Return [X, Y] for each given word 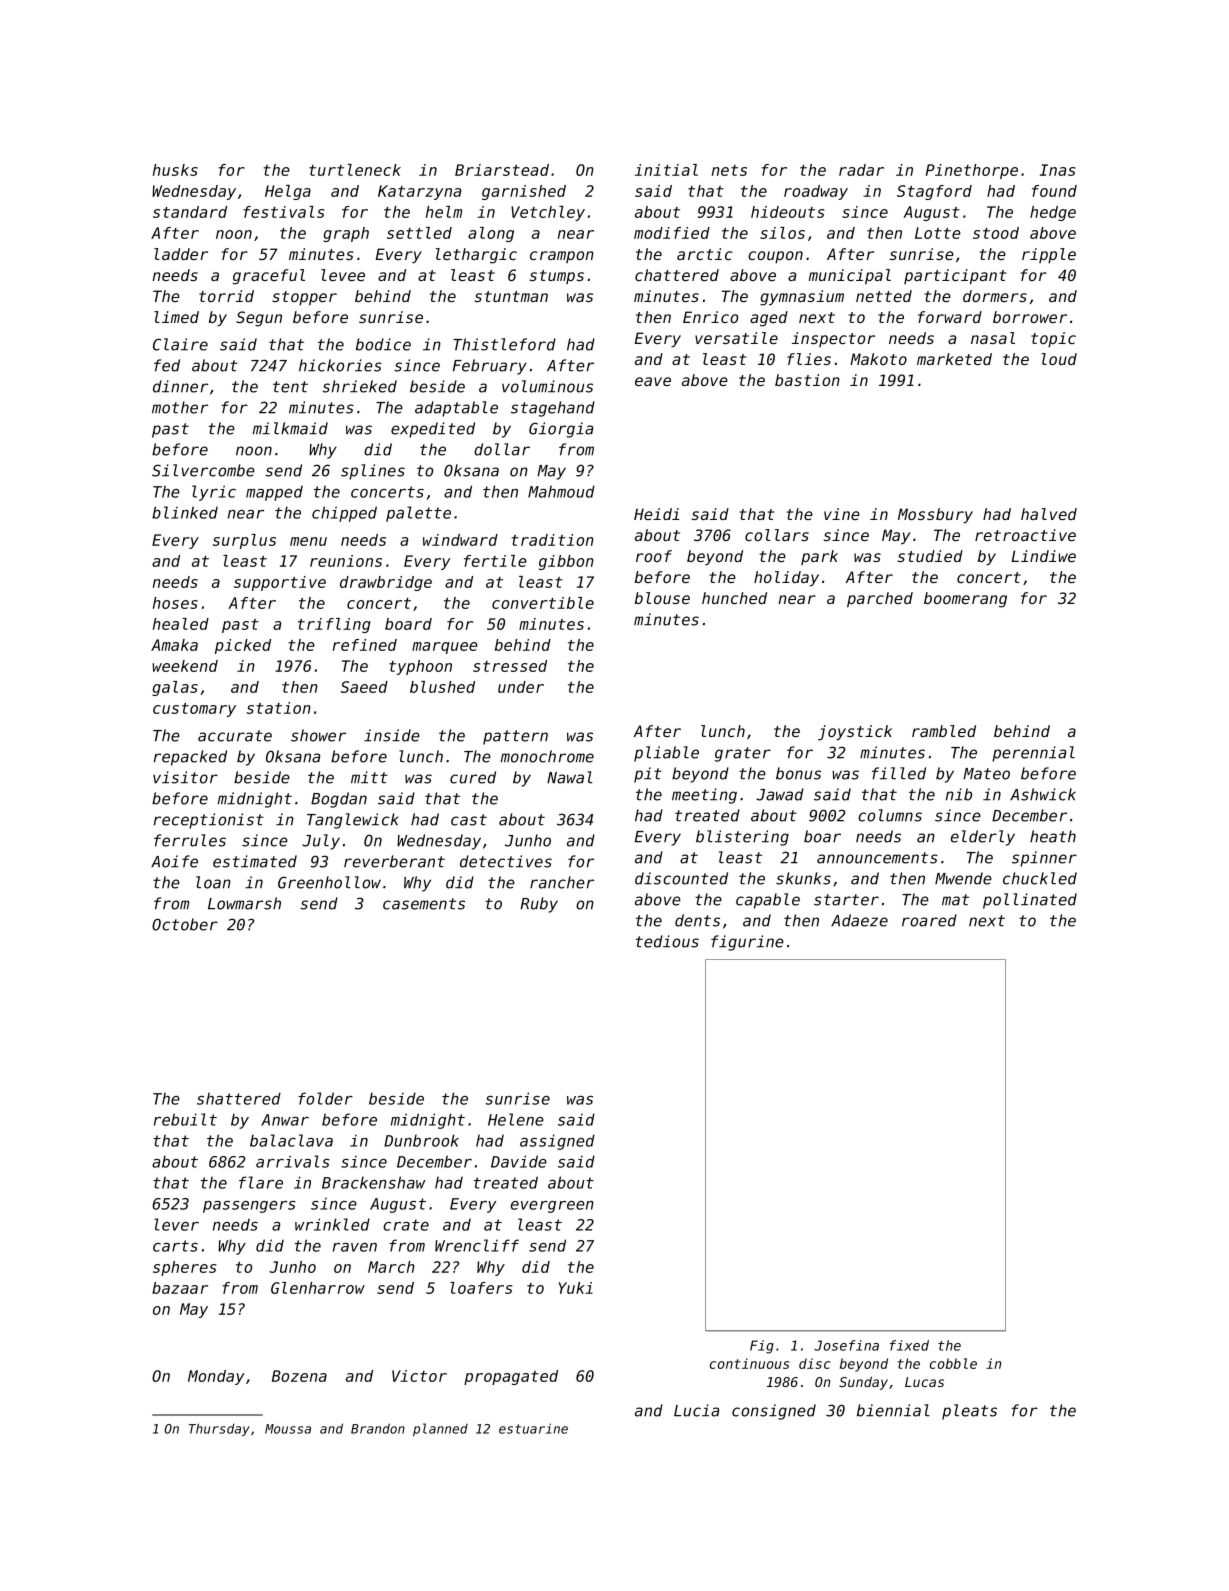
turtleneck [355, 170]
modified [672, 233]
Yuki [576, 1288]
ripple [1049, 255]
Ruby [539, 905]
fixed [909, 1345]
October [185, 924]
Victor [419, 1376]
